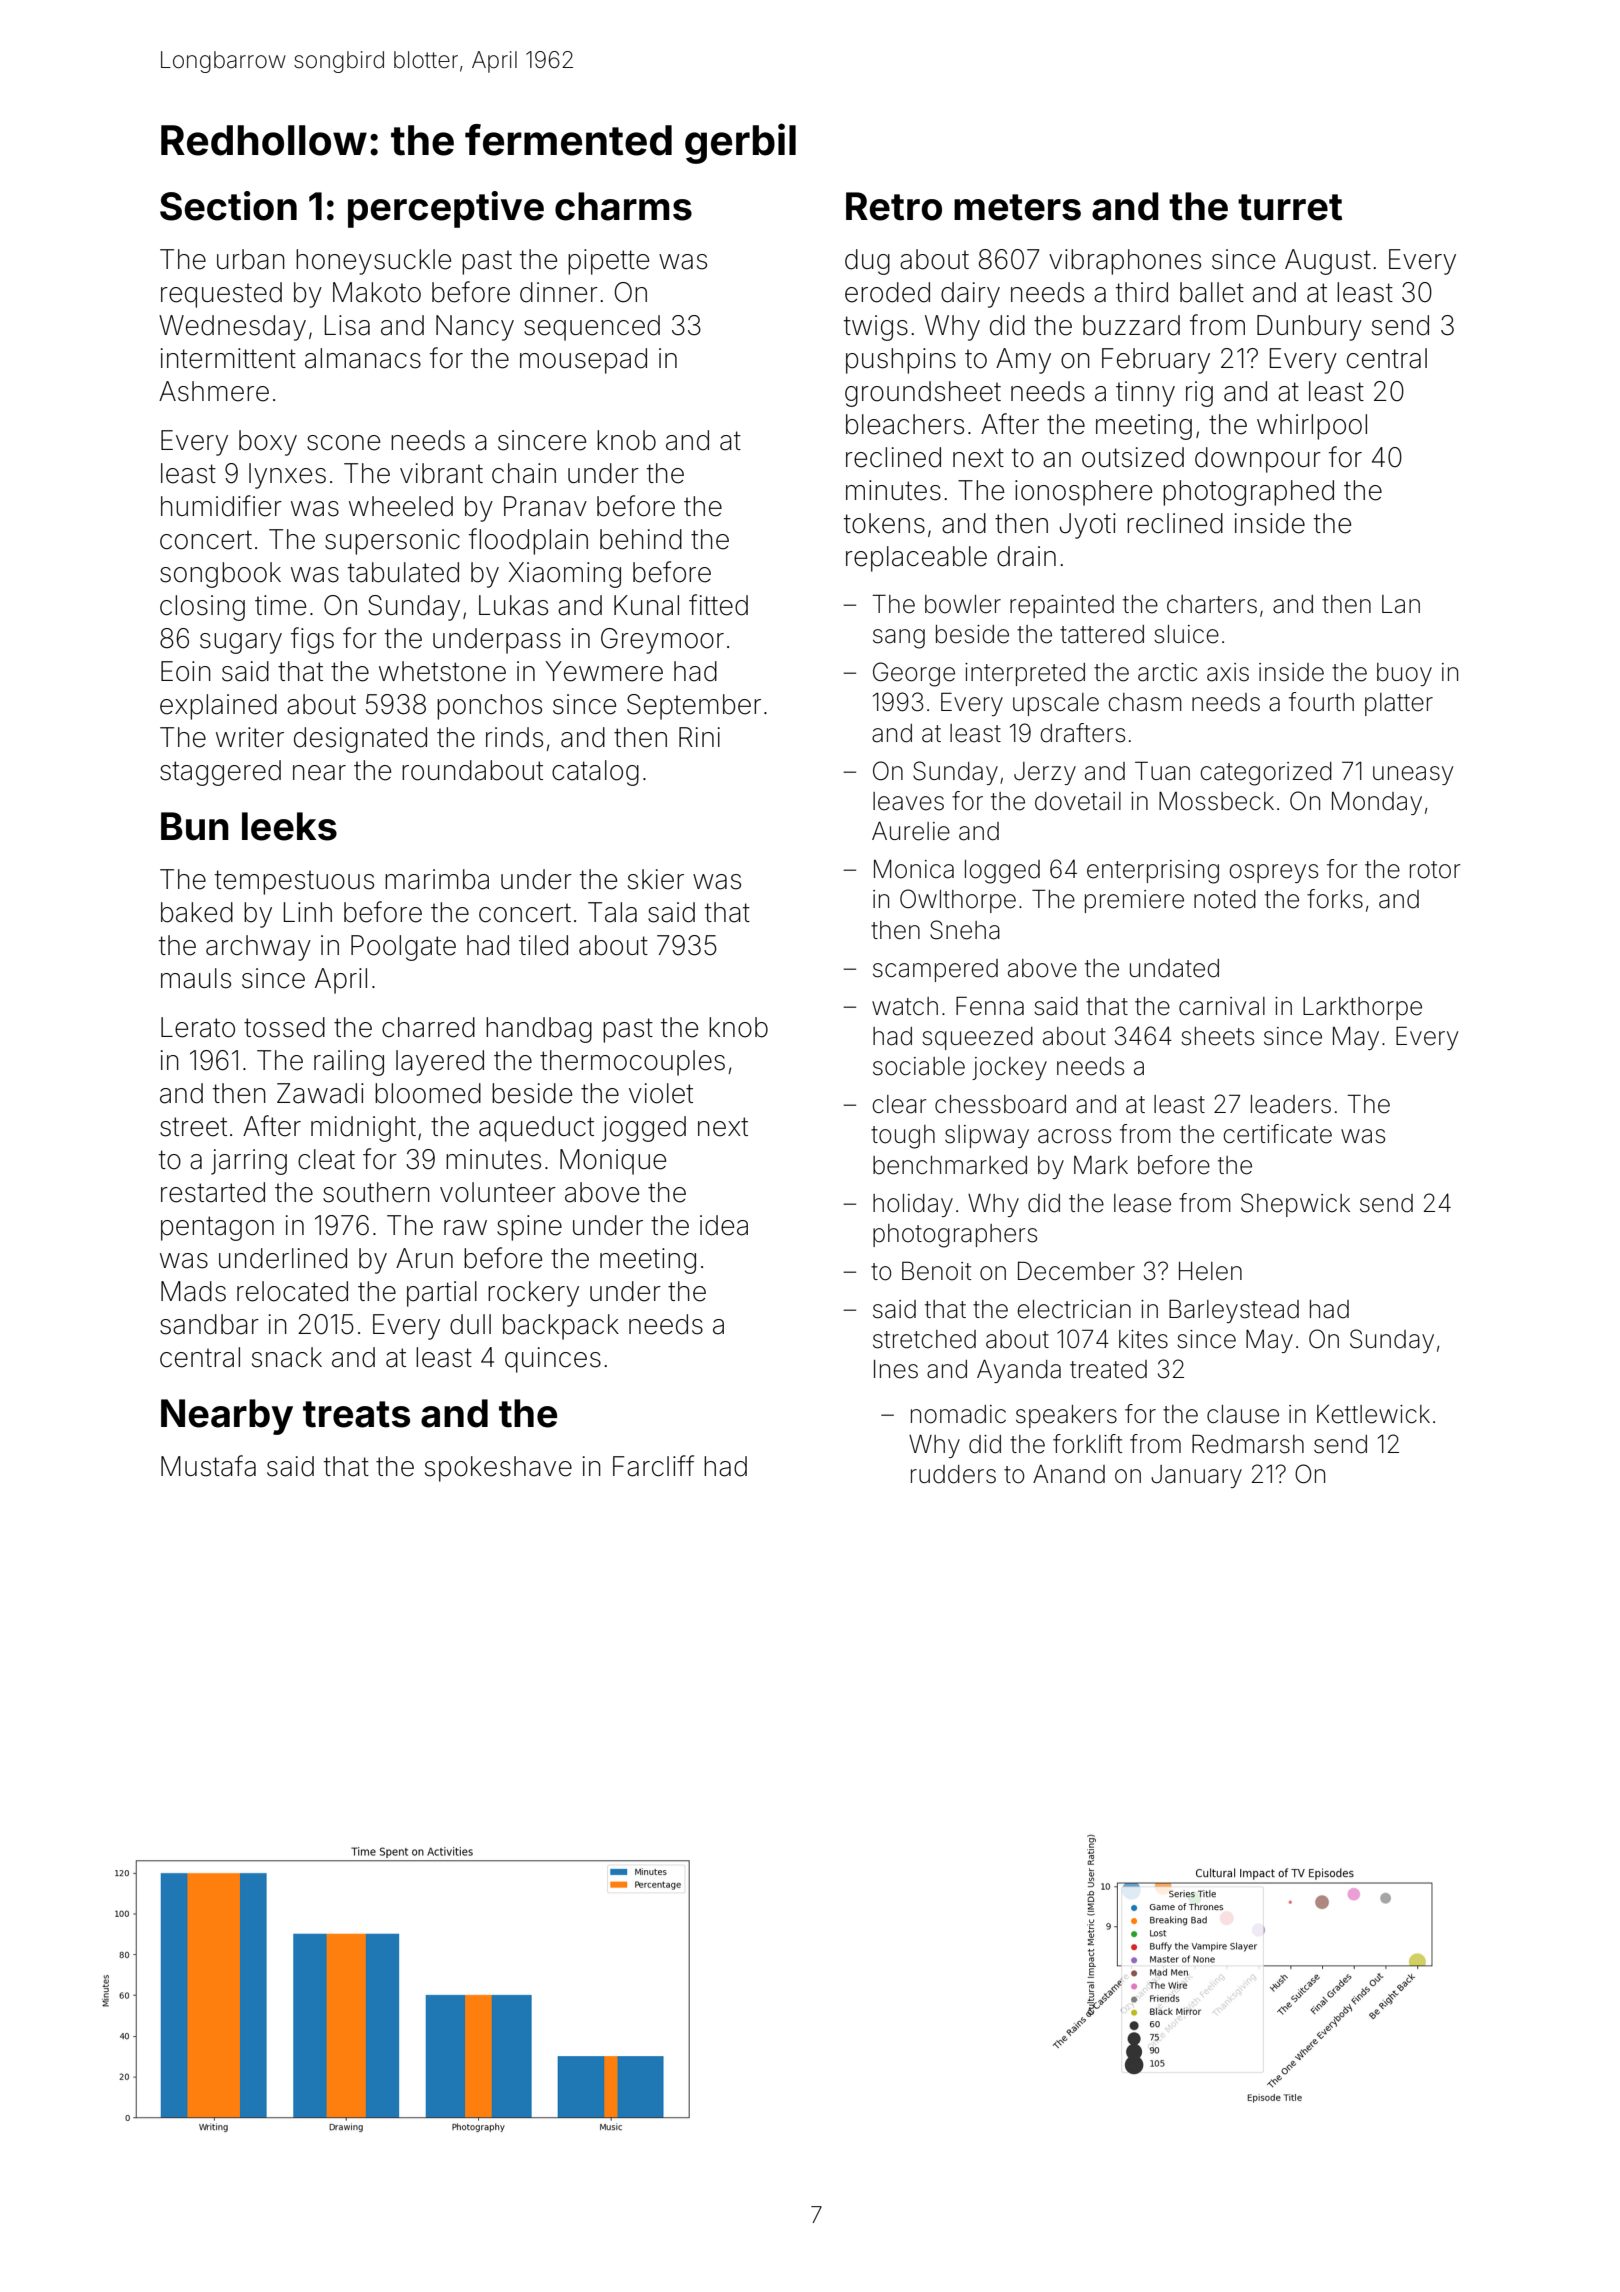 Image resolution: width=1620 pixels, height=2292 pixels. What do you see at coordinates (1074, 1136) in the screenshot?
I see `across` at bounding box center [1074, 1136].
